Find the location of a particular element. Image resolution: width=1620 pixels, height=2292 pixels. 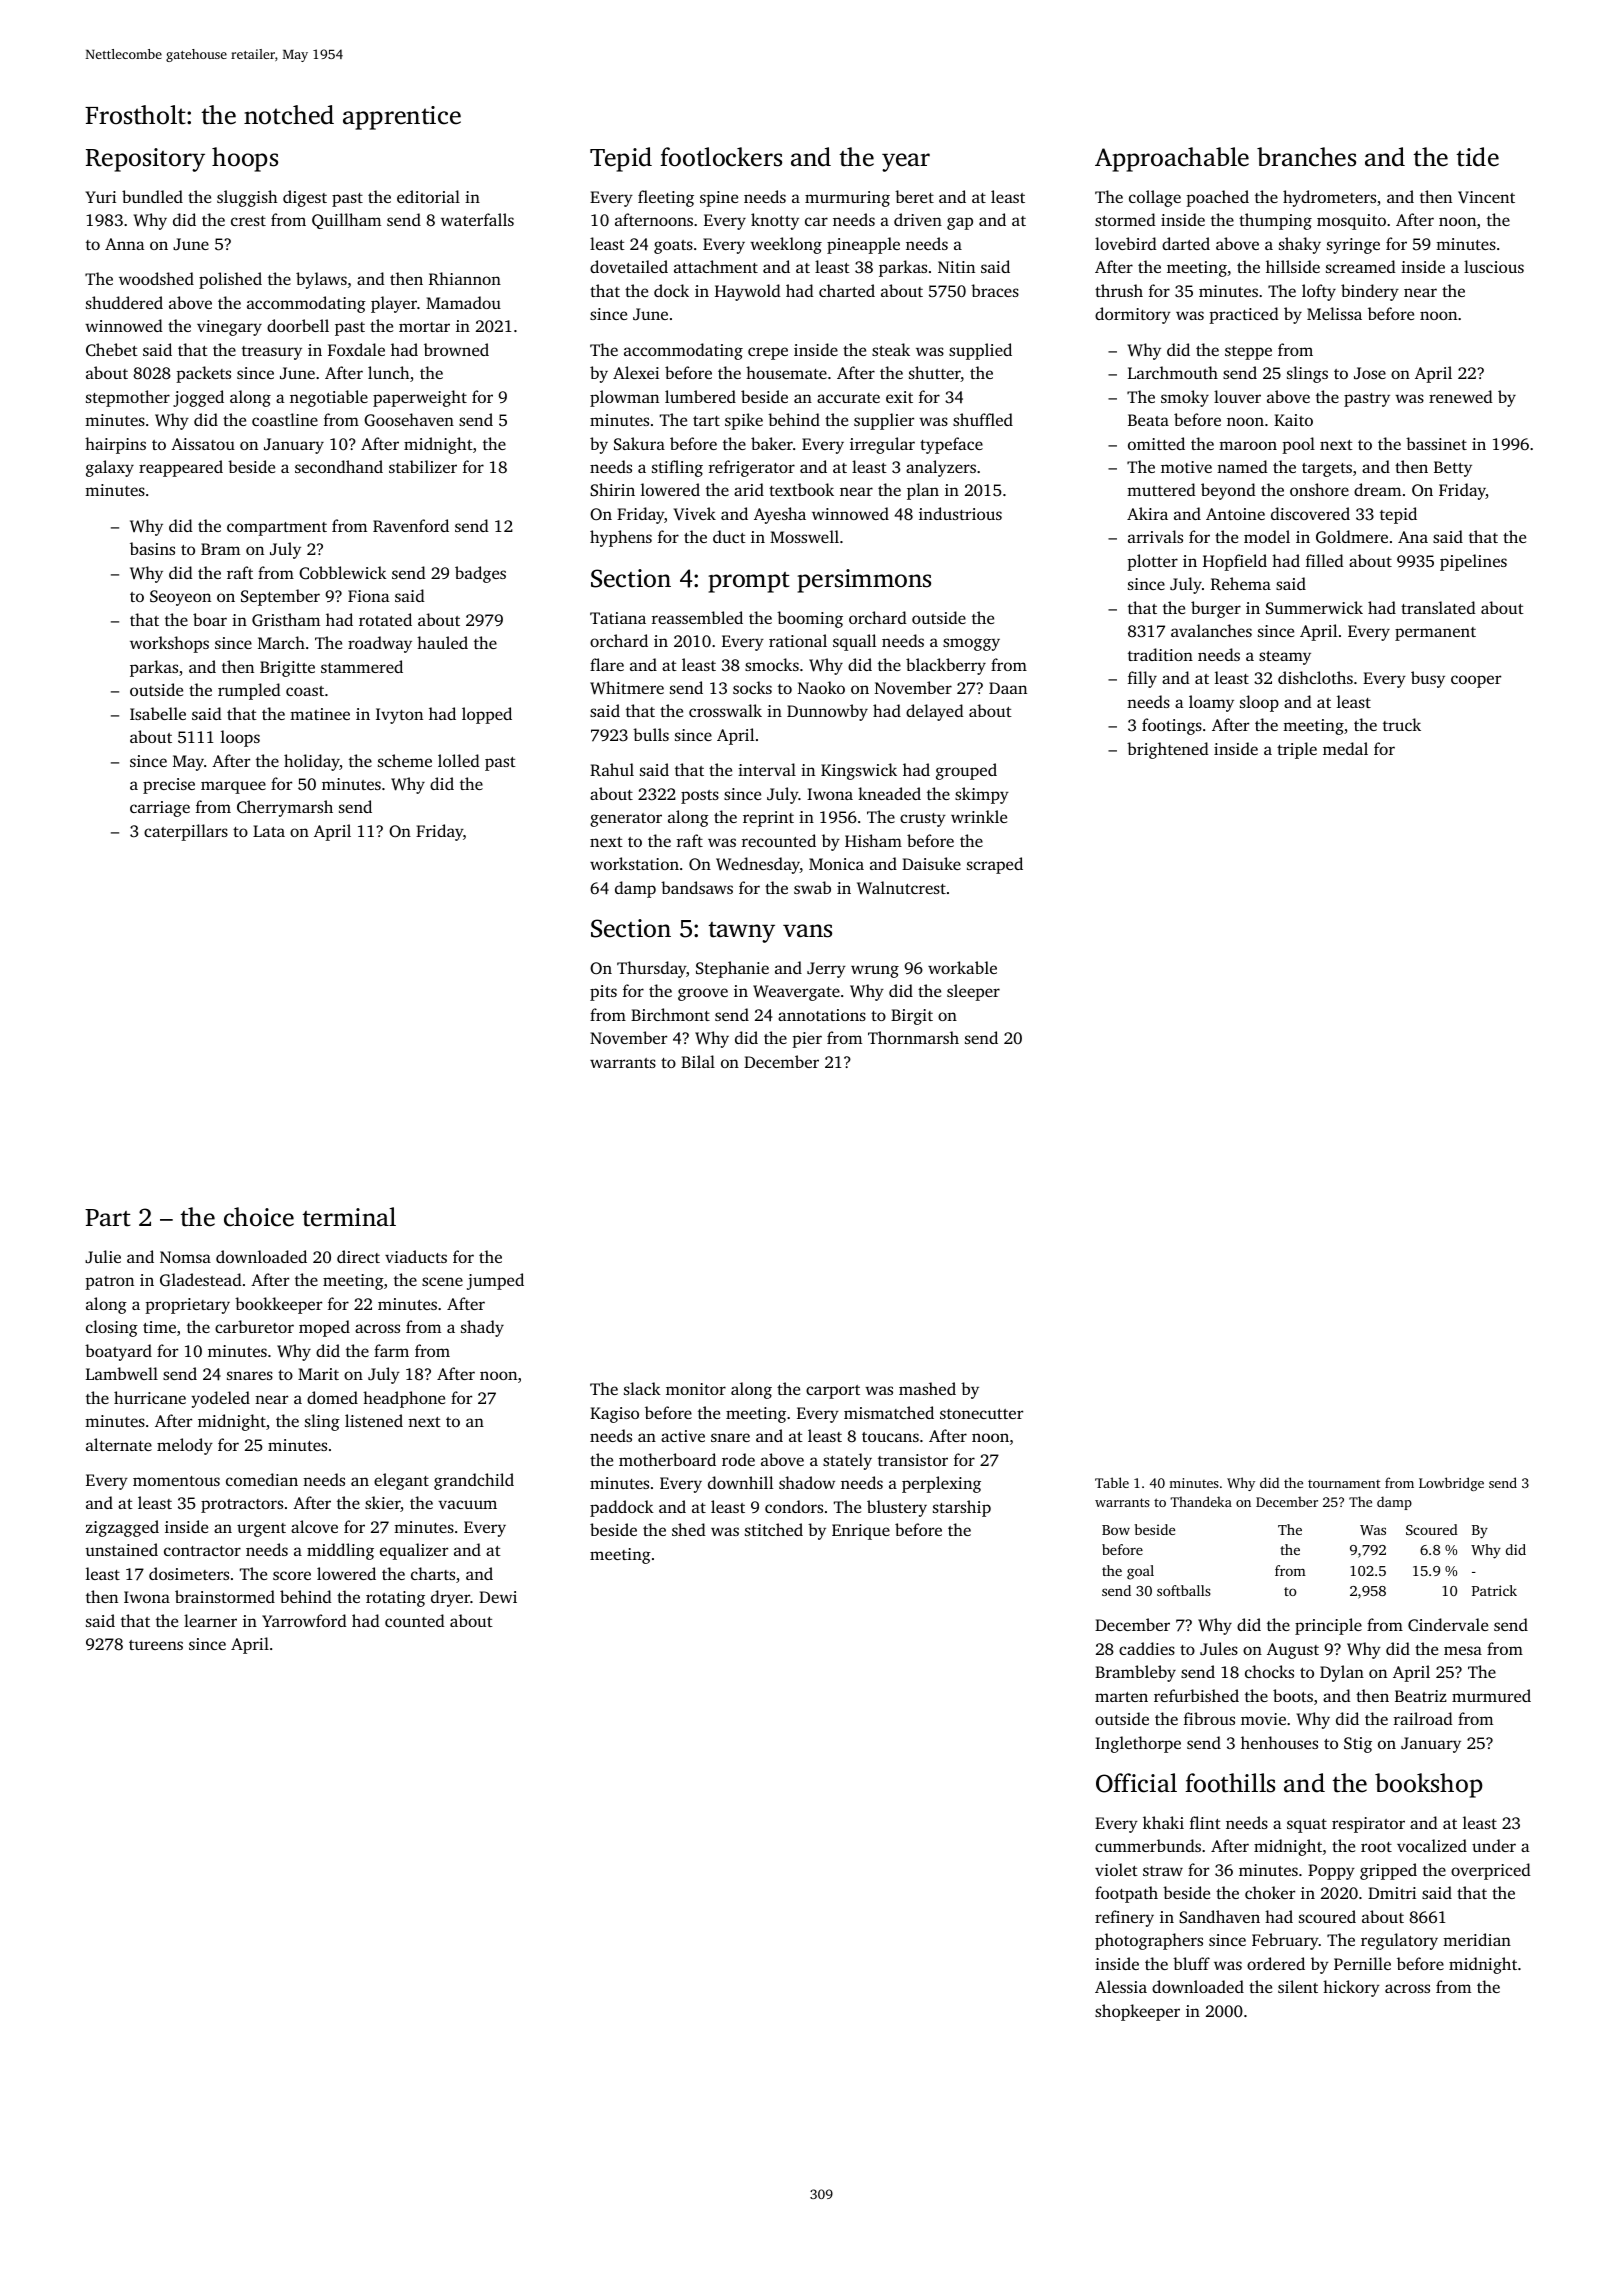

galaxy is located at coordinates (110, 468).
